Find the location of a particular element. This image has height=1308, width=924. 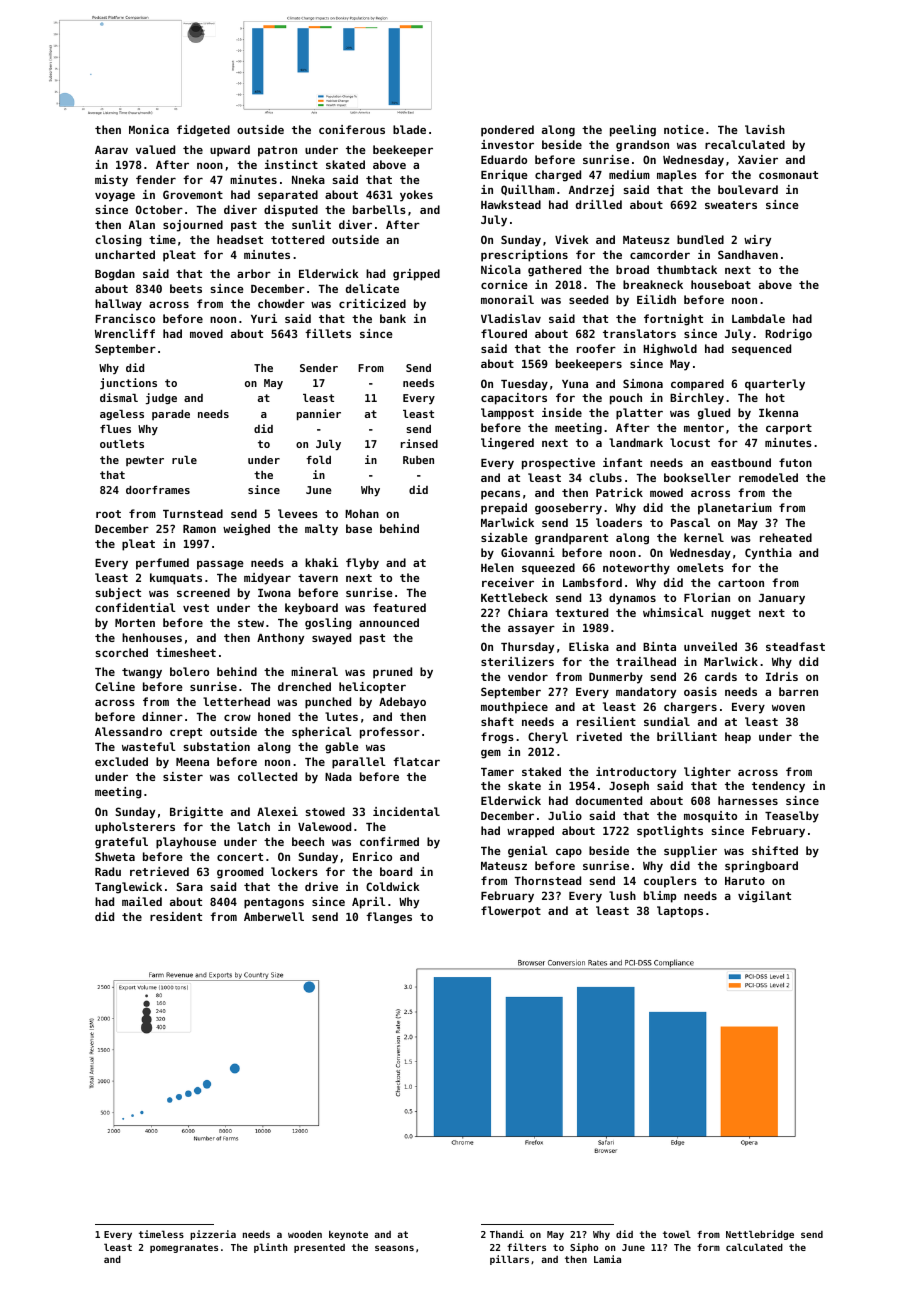

vigilant is located at coordinates (764, 897).
